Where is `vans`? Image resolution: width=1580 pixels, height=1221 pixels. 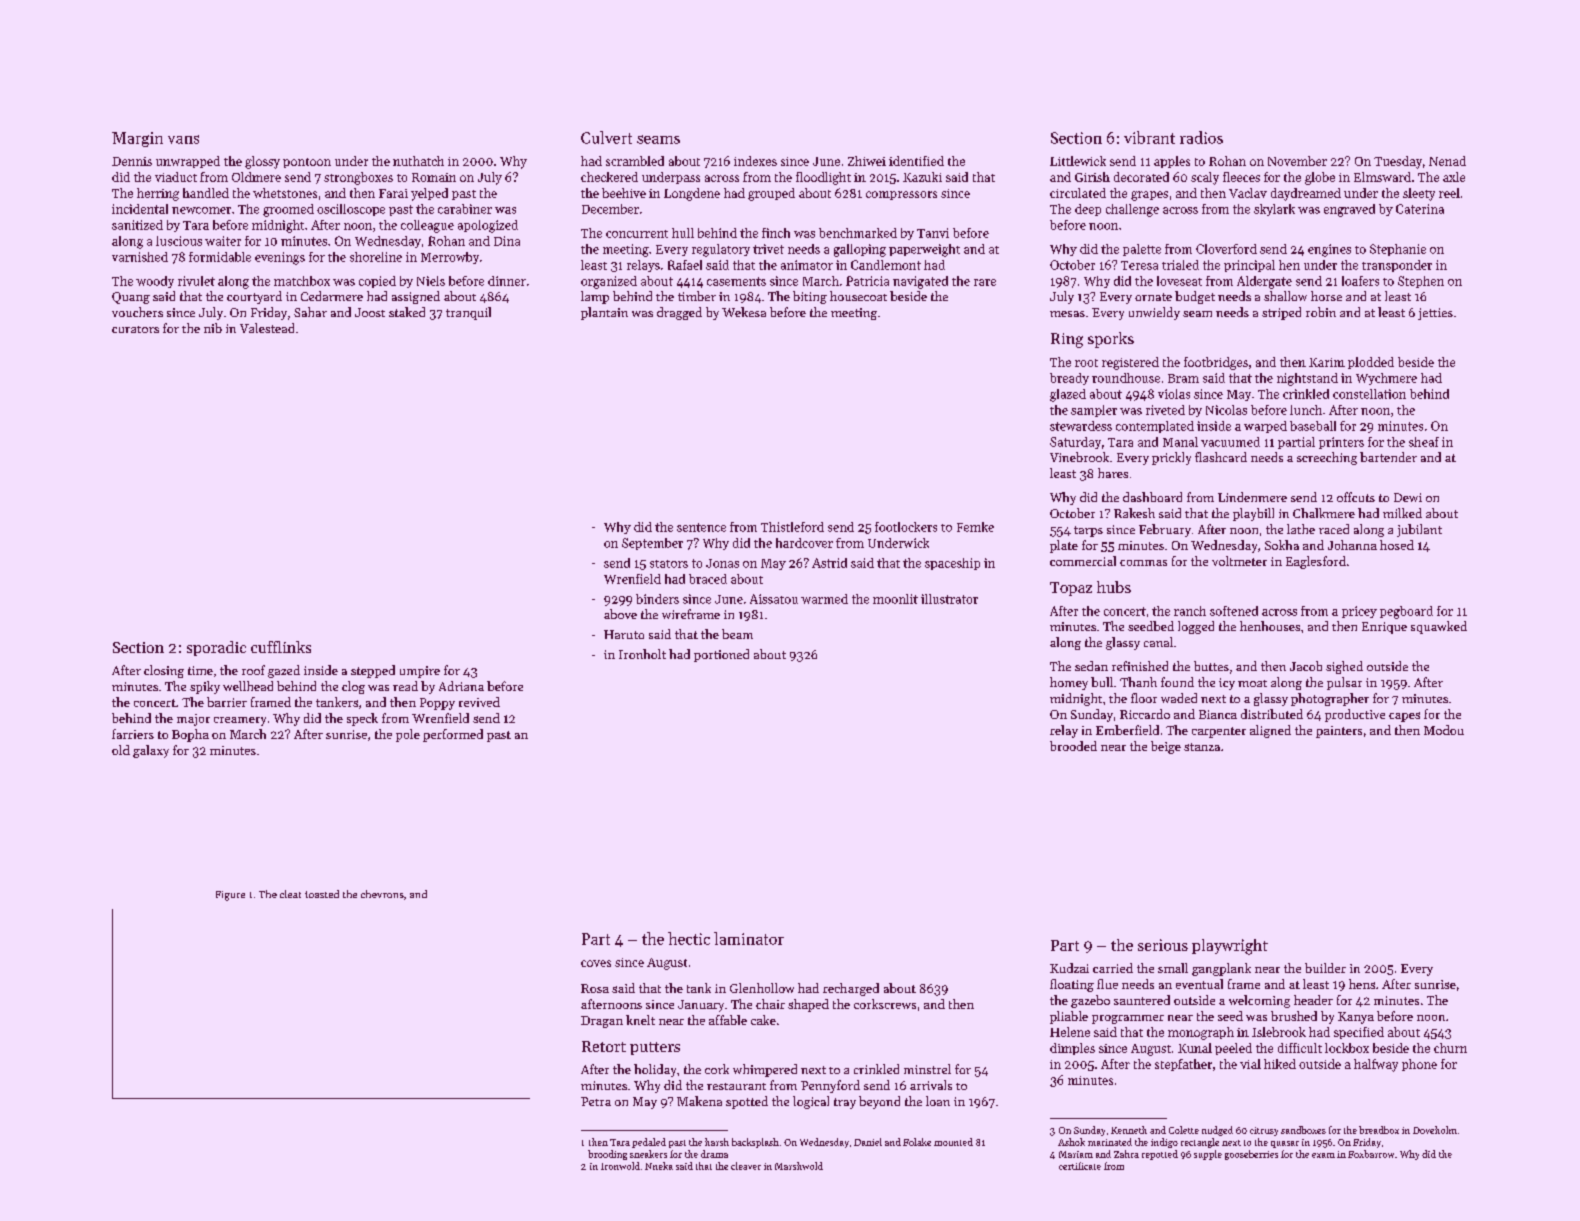
vans is located at coordinates (183, 139).
